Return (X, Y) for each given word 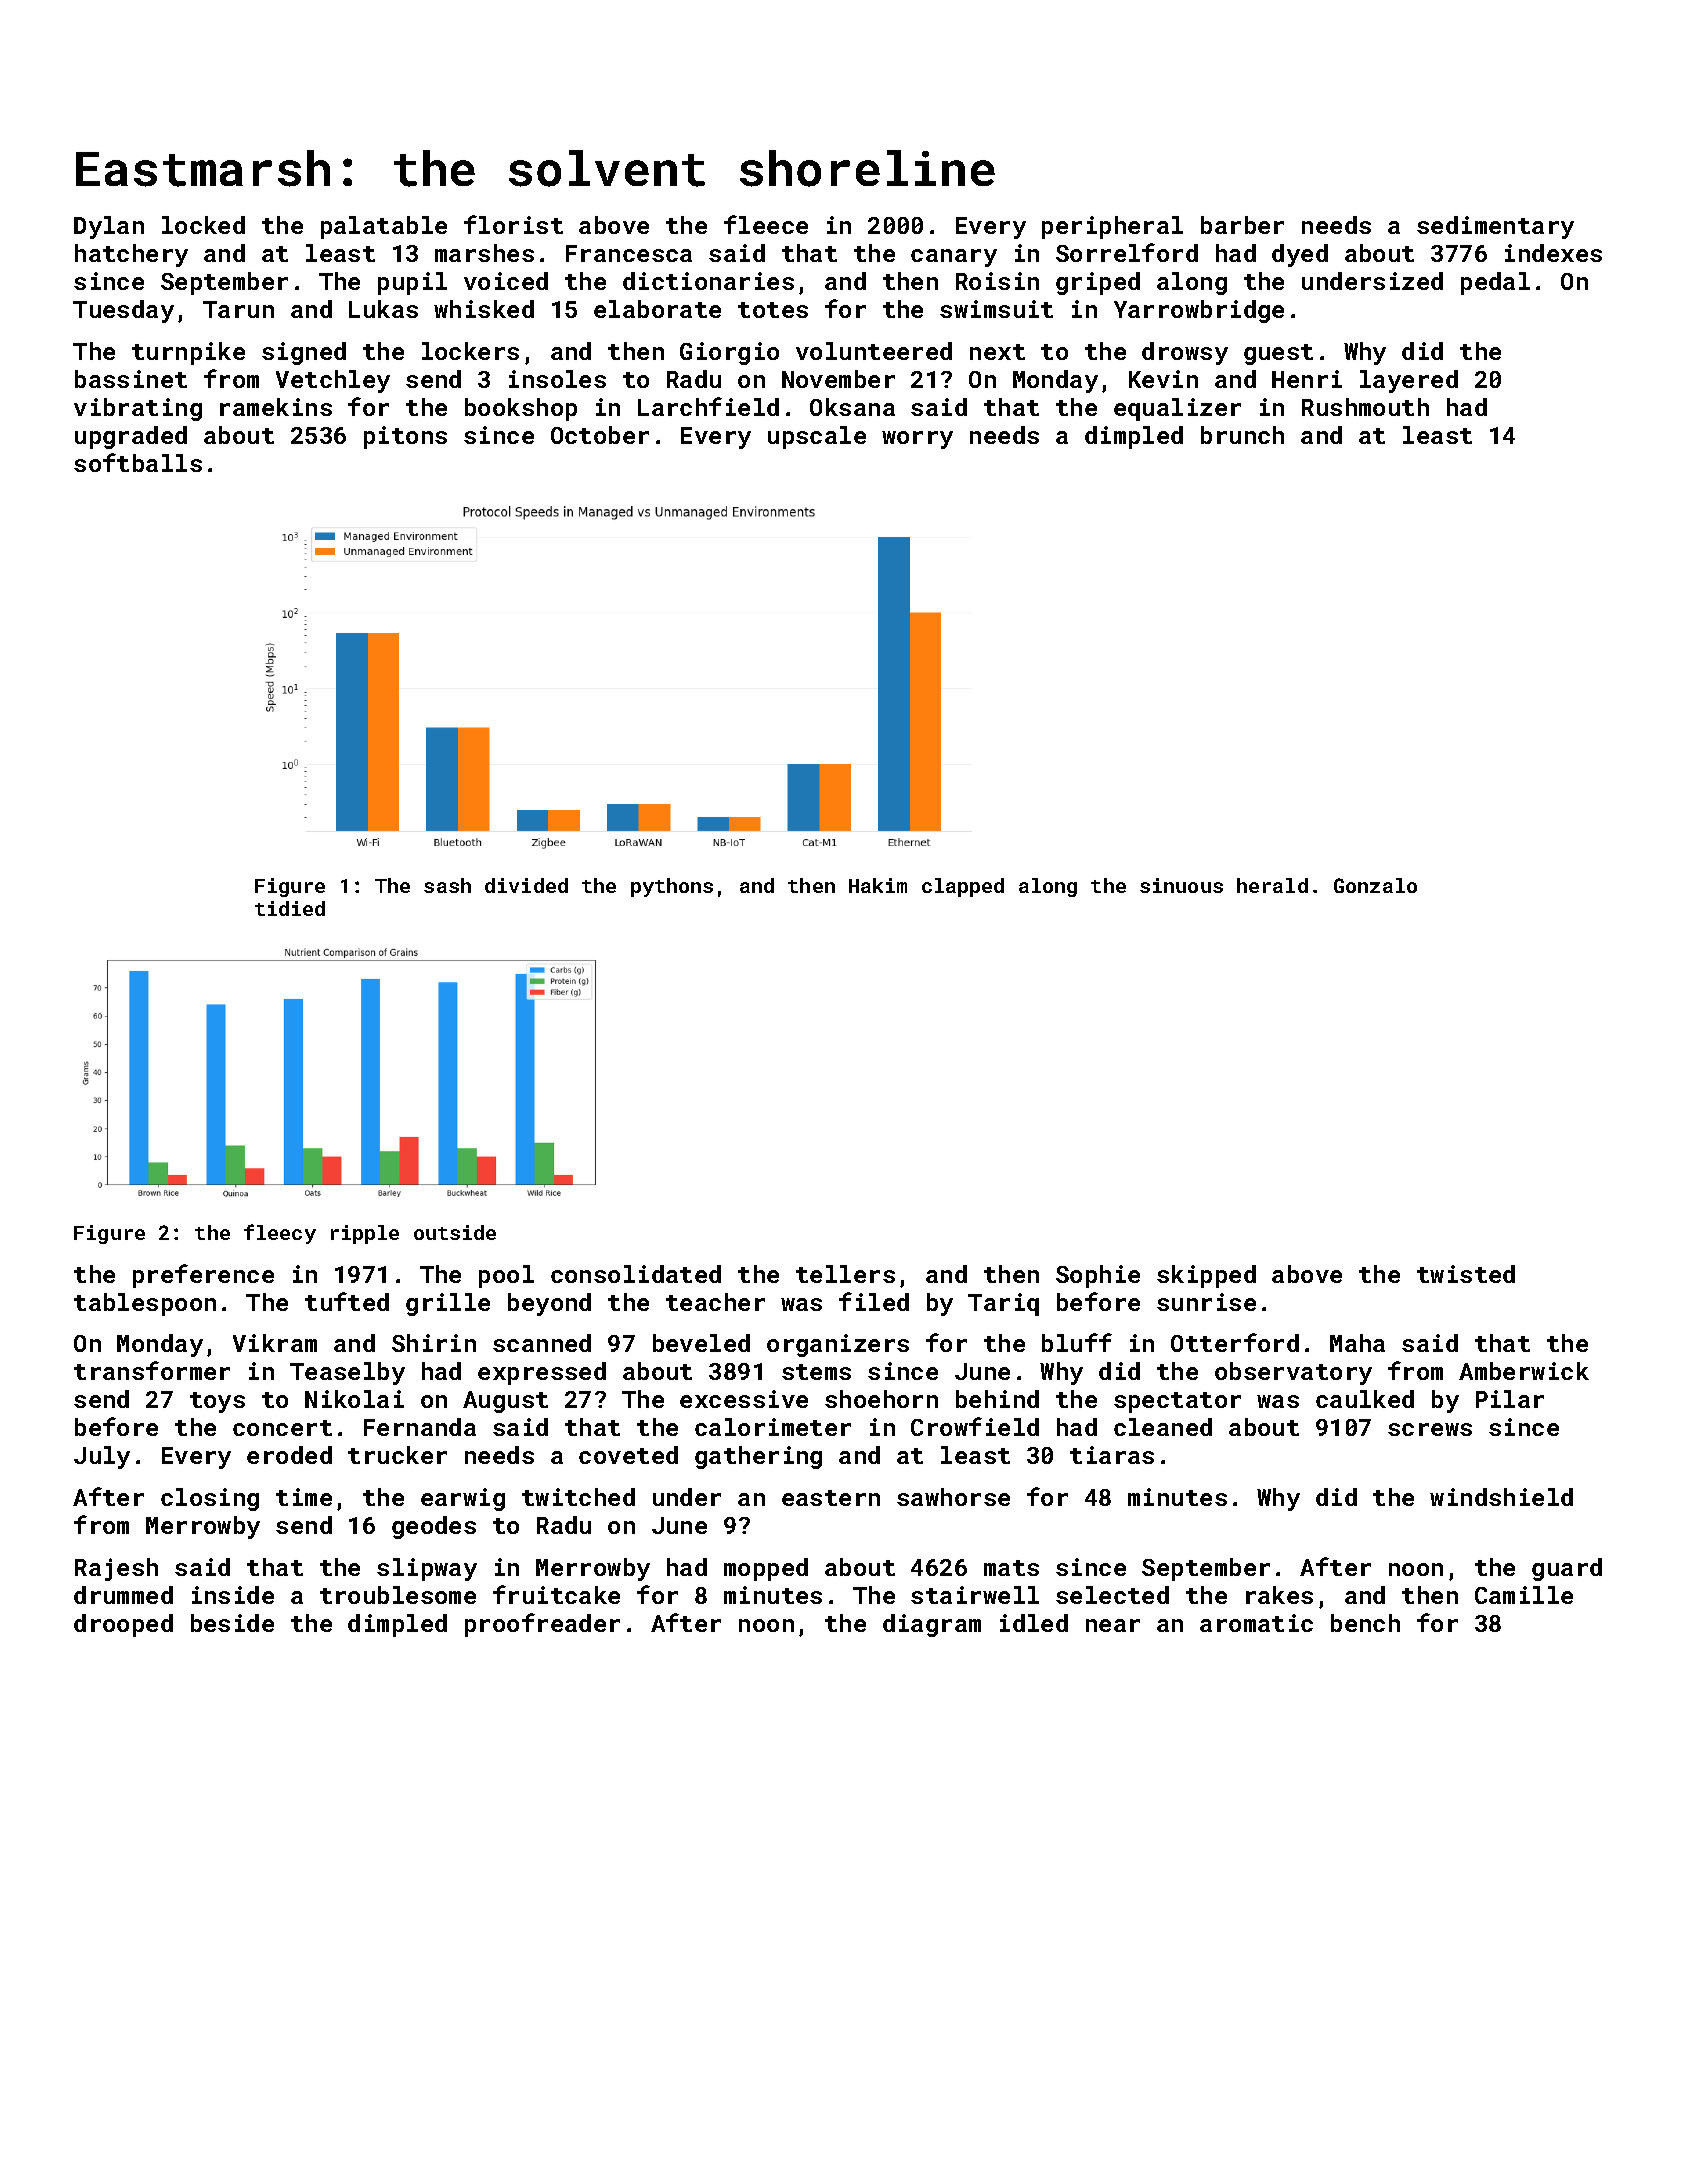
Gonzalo (1375, 885)
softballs (138, 462)
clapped (963, 887)
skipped (1206, 1276)
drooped (123, 1625)
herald (1272, 885)
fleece (766, 224)
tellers (845, 1274)
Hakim (878, 885)
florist (513, 224)
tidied (290, 908)
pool (506, 1276)
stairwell (975, 1595)
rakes (1279, 1595)
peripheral (1112, 227)
